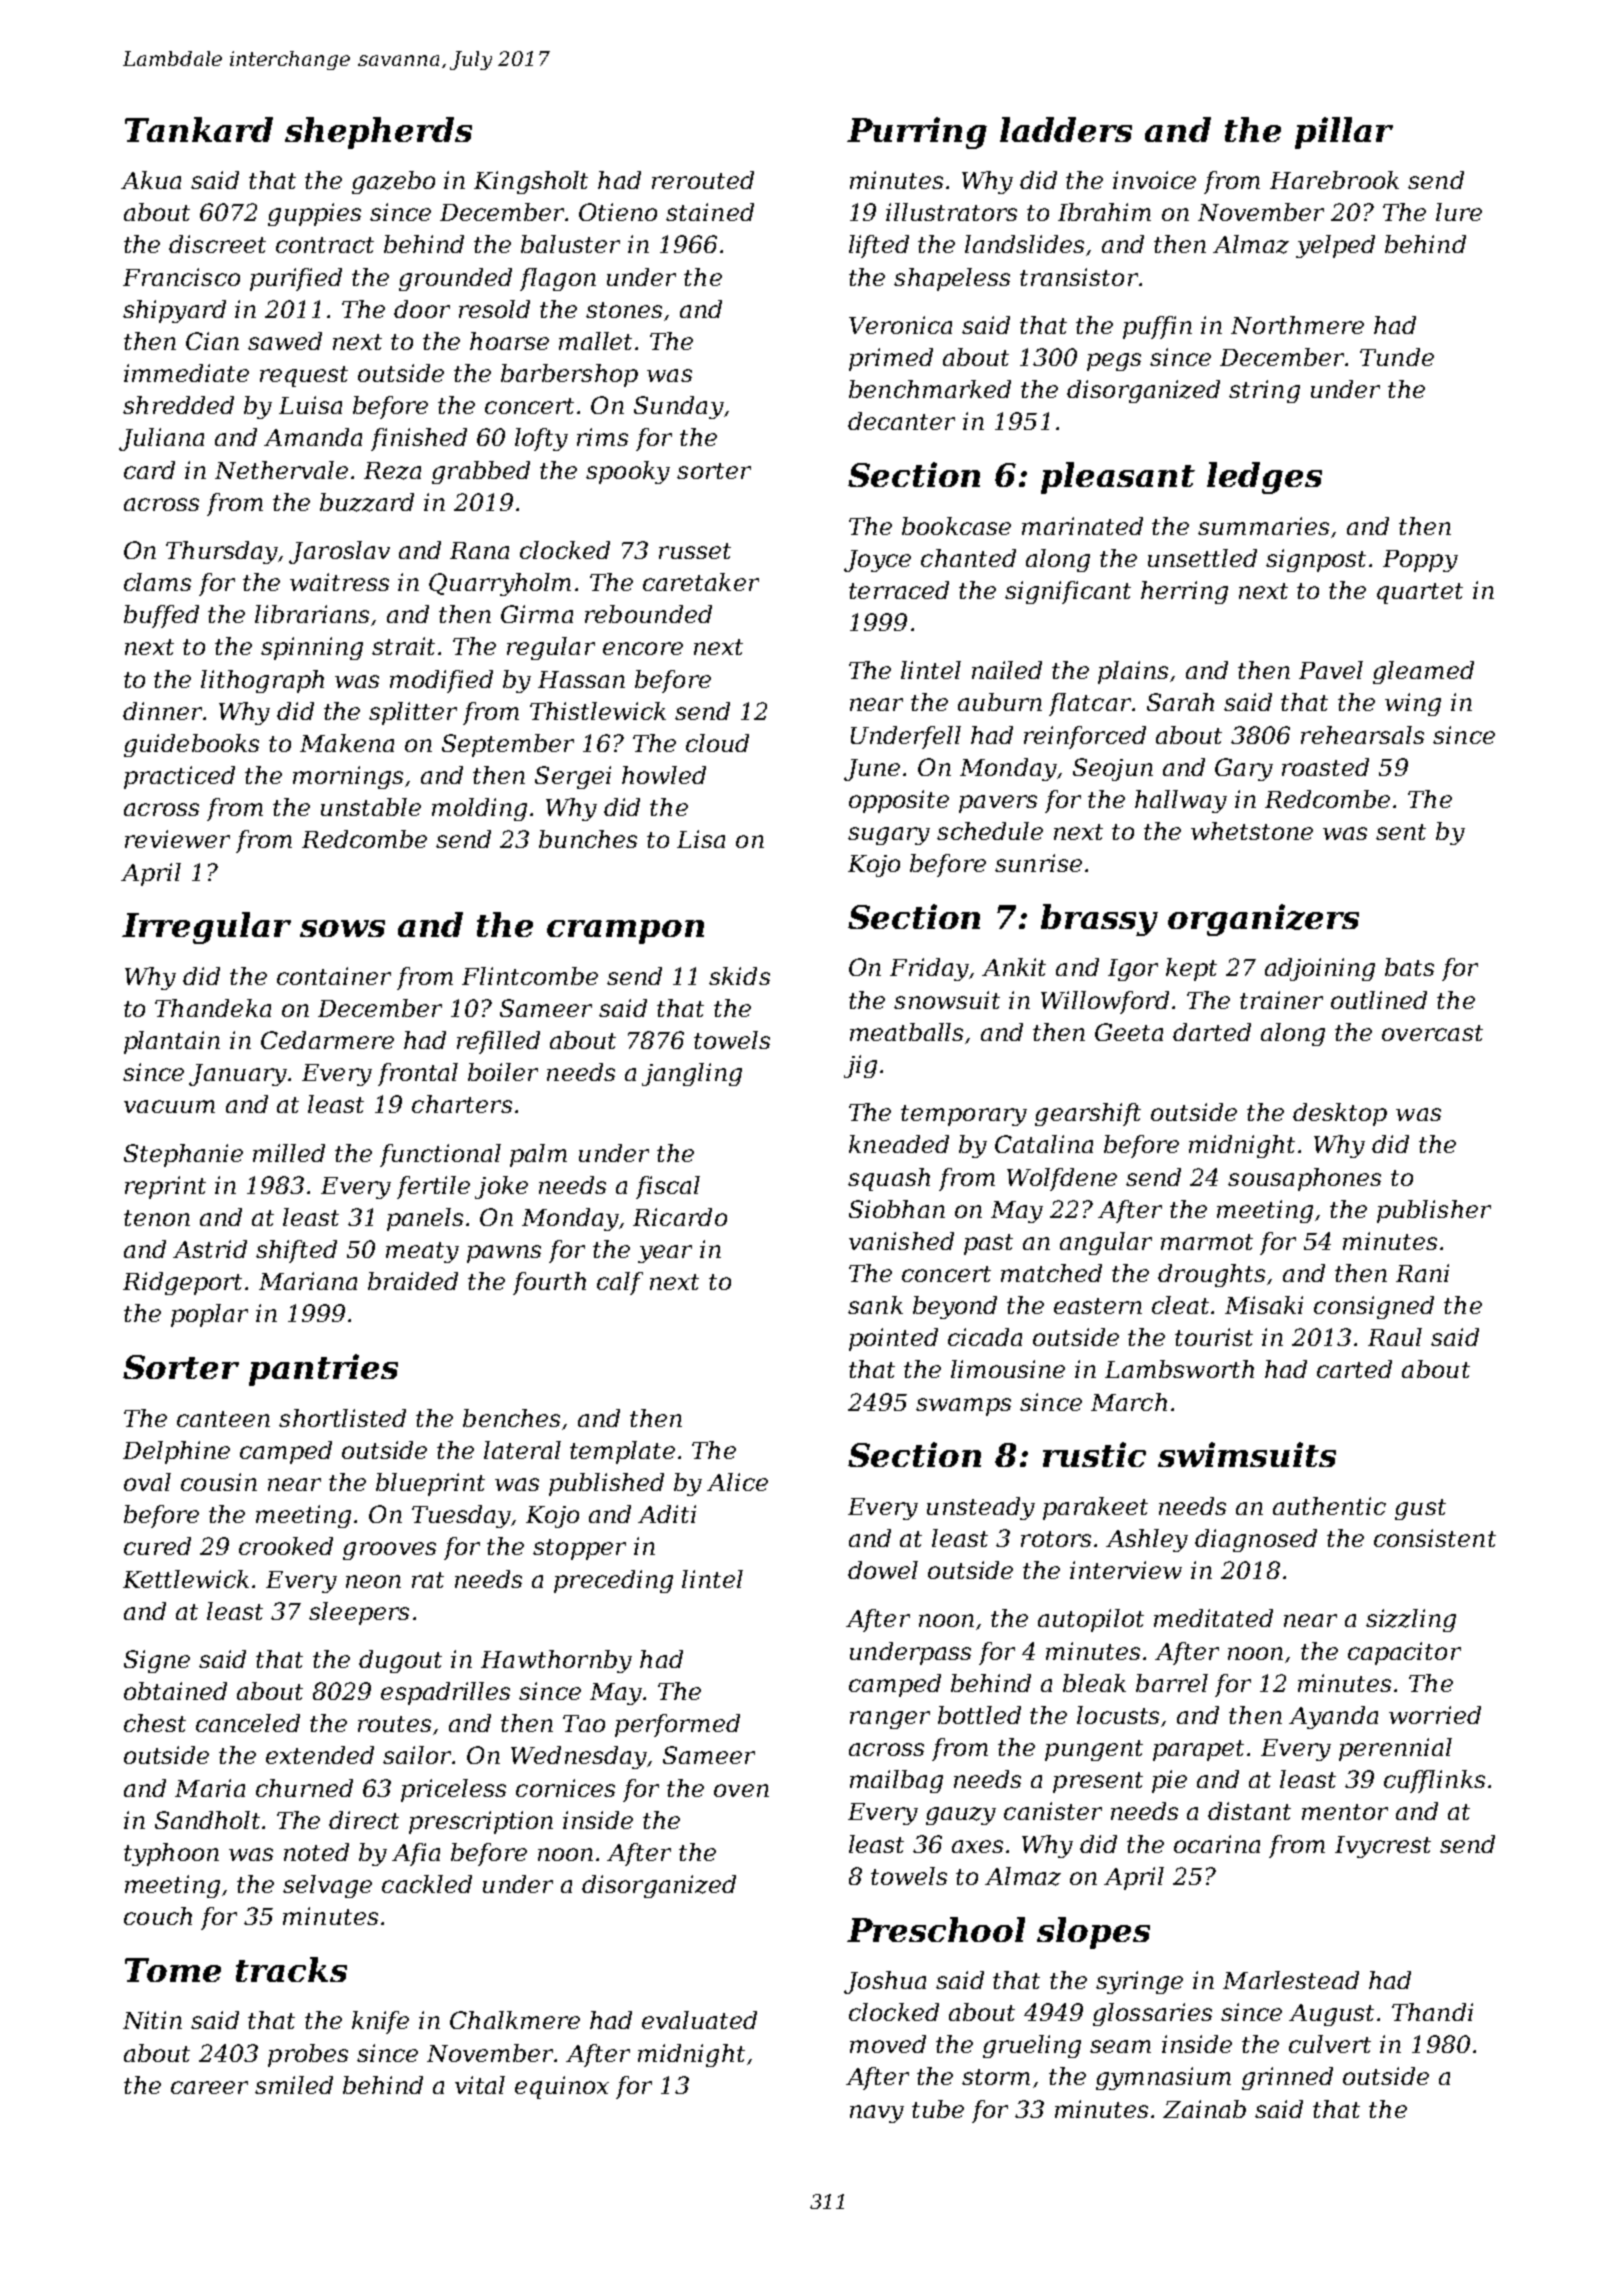 This document has height=2292, width=1620. Describe the element at coordinates (281, 470) in the document. I see `Nethervale` at that location.
